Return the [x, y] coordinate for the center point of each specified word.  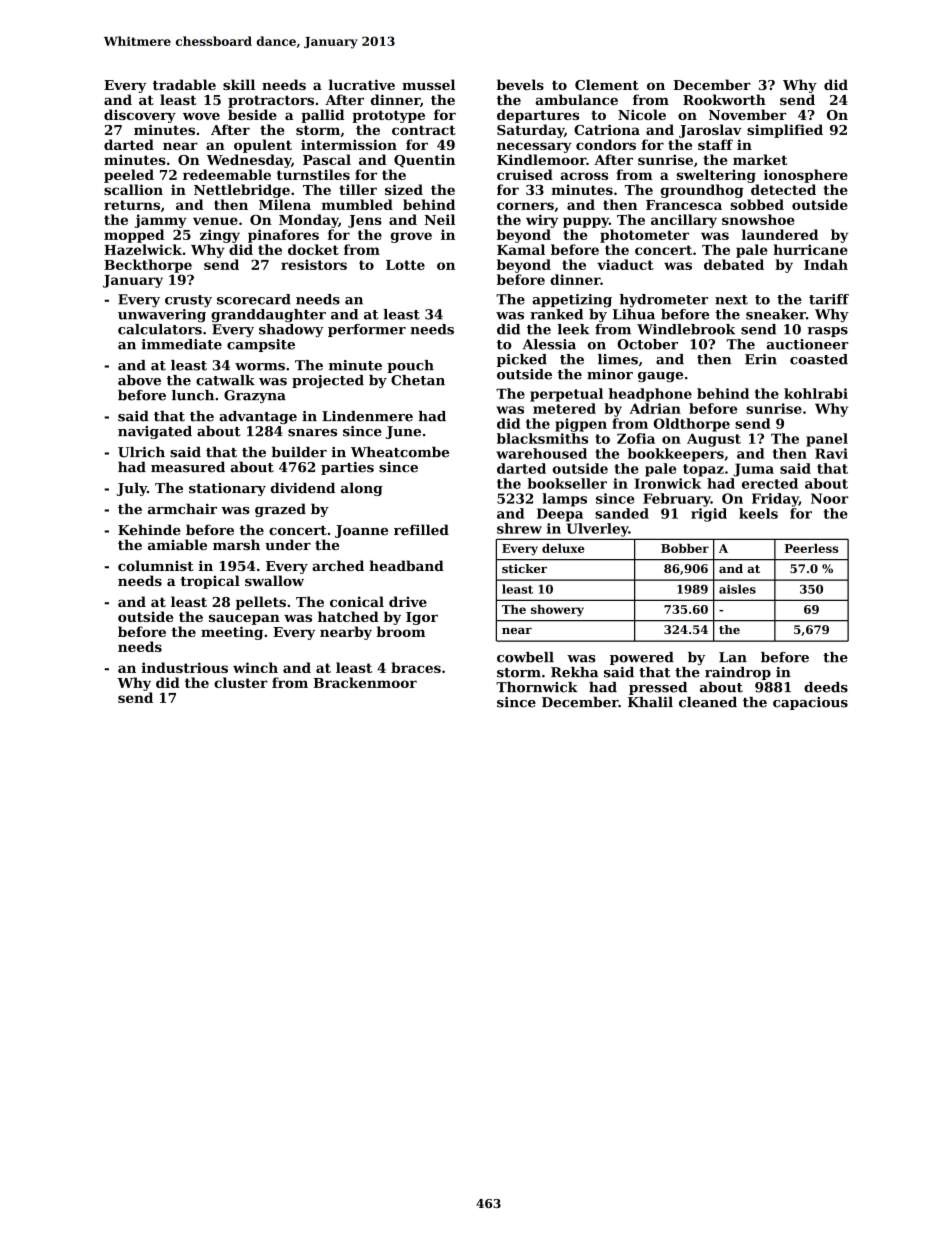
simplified [785, 131]
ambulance [577, 99]
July [131, 489]
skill [239, 84]
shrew [519, 528]
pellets [261, 603]
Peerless [811, 548]
